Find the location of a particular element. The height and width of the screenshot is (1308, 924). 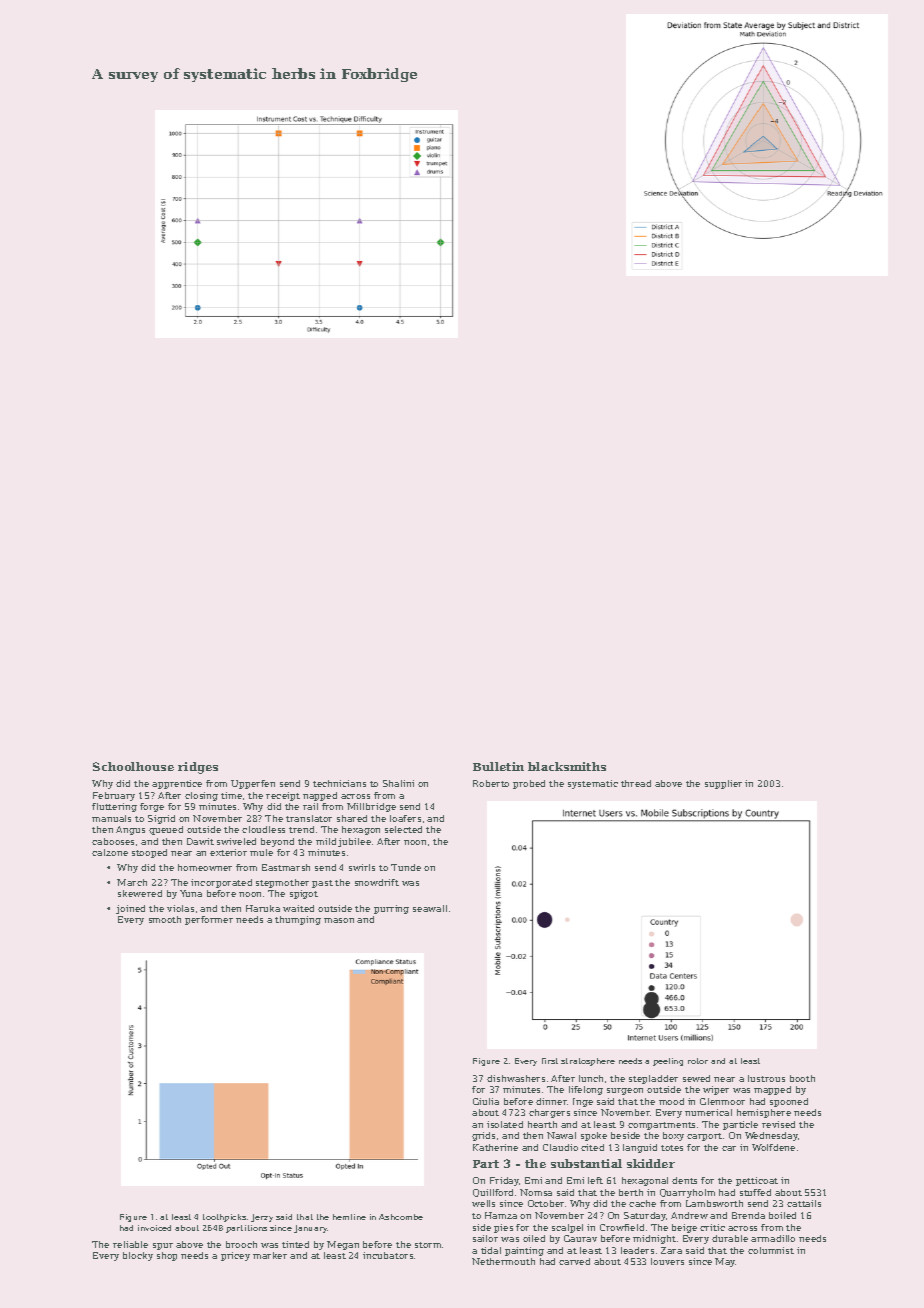

brooch is located at coordinates (241, 1244).
